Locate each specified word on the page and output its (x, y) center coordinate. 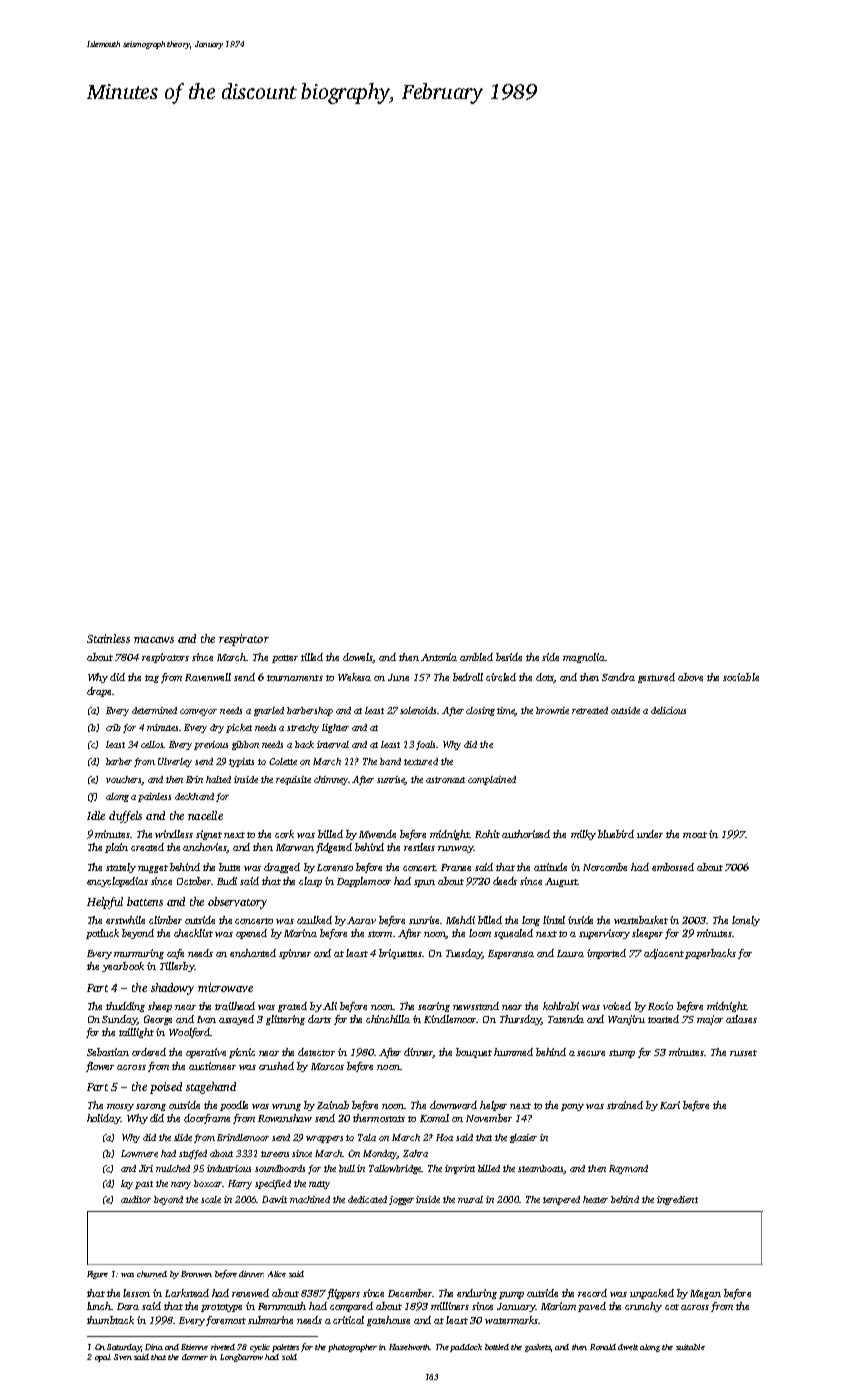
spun (424, 883)
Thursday (521, 1020)
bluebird (616, 834)
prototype (221, 1308)
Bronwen (196, 1274)
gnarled (269, 711)
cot (672, 1307)
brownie (552, 710)
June (398, 677)
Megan (705, 1294)
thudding (125, 1007)
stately (121, 868)
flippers (343, 1294)
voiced (617, 1006)
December (410, 1293)
